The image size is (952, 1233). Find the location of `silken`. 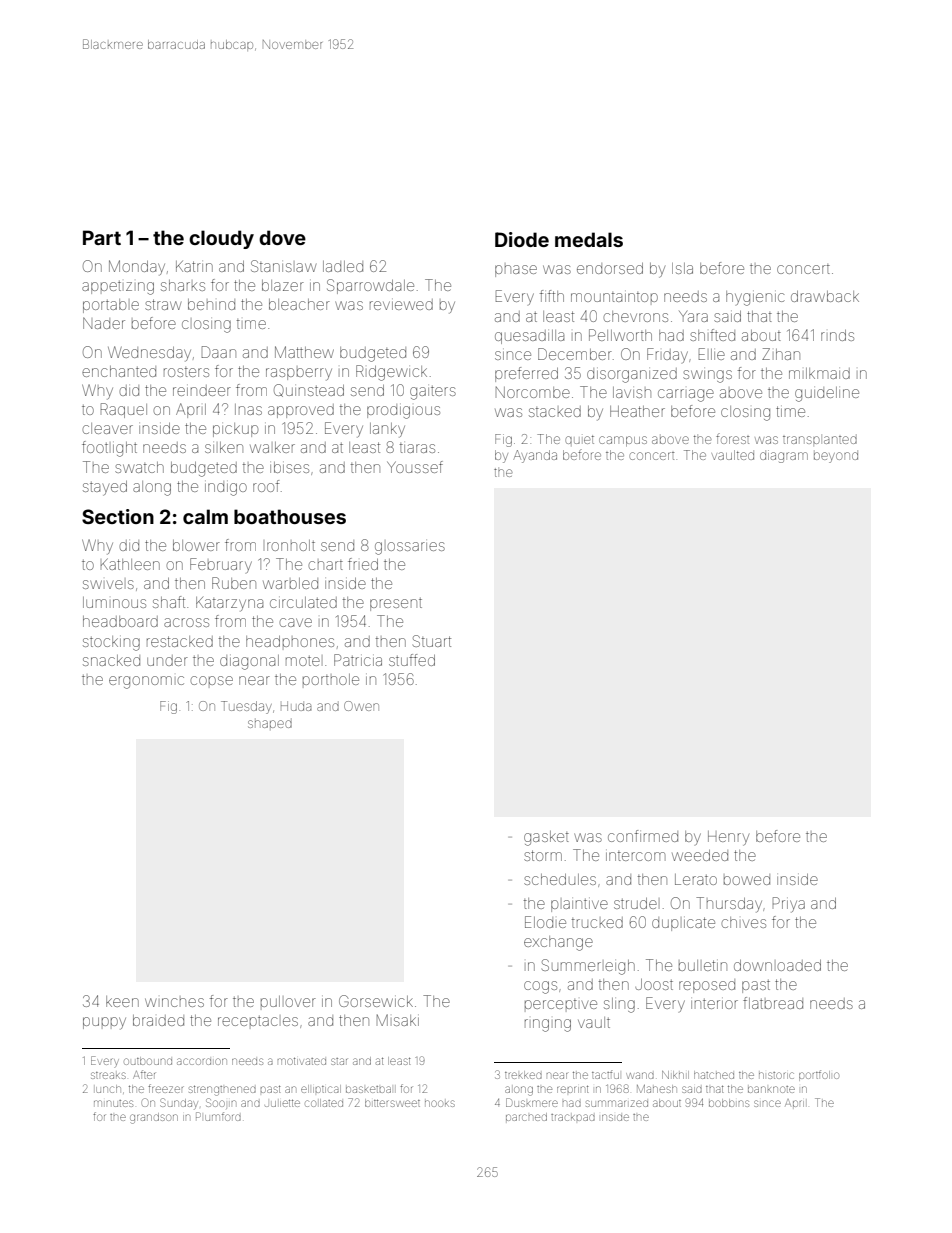

silken is located at coordinates (224, 447).
